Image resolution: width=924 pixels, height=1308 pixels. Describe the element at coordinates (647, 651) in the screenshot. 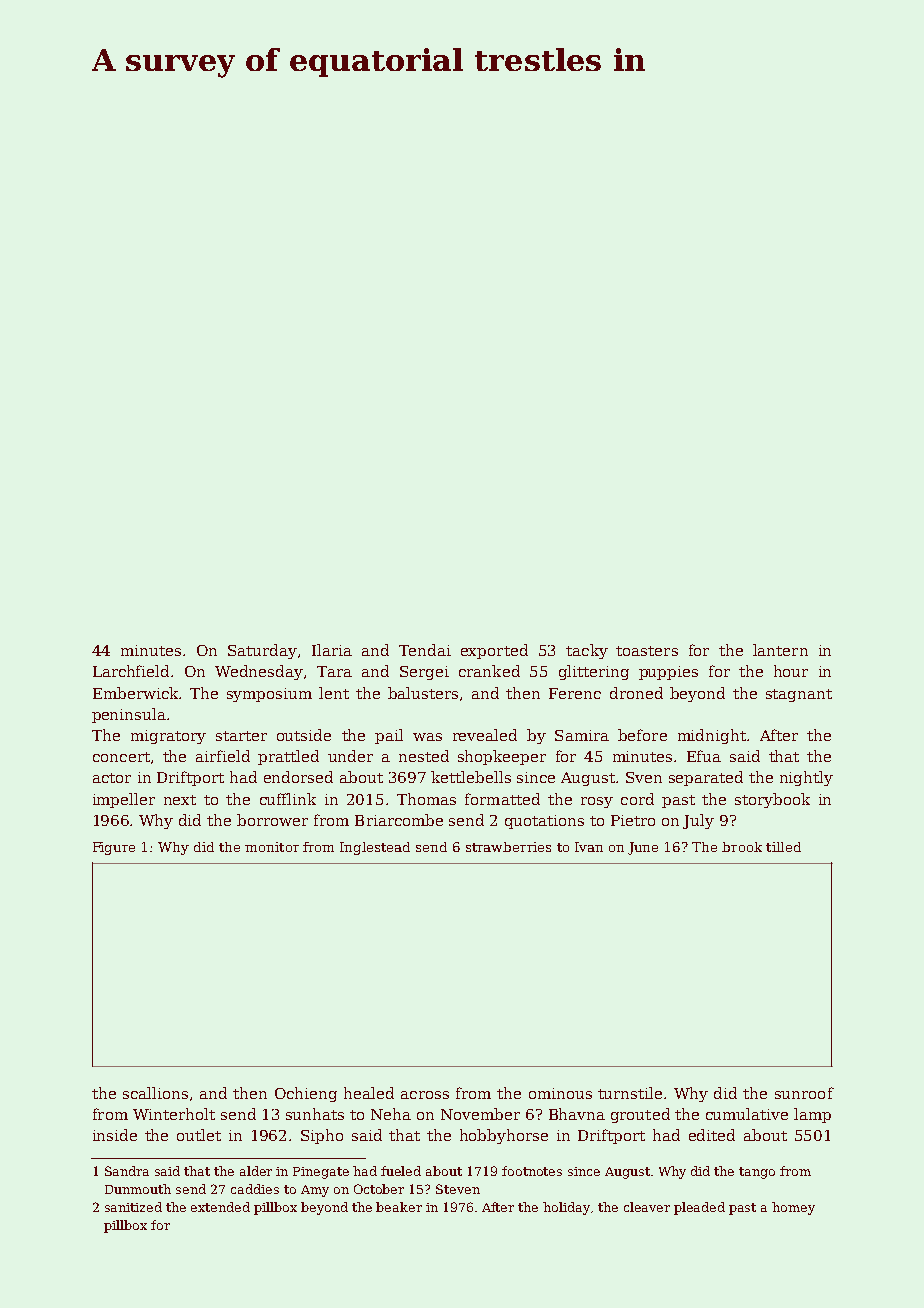

I see `toasters` at that location.
